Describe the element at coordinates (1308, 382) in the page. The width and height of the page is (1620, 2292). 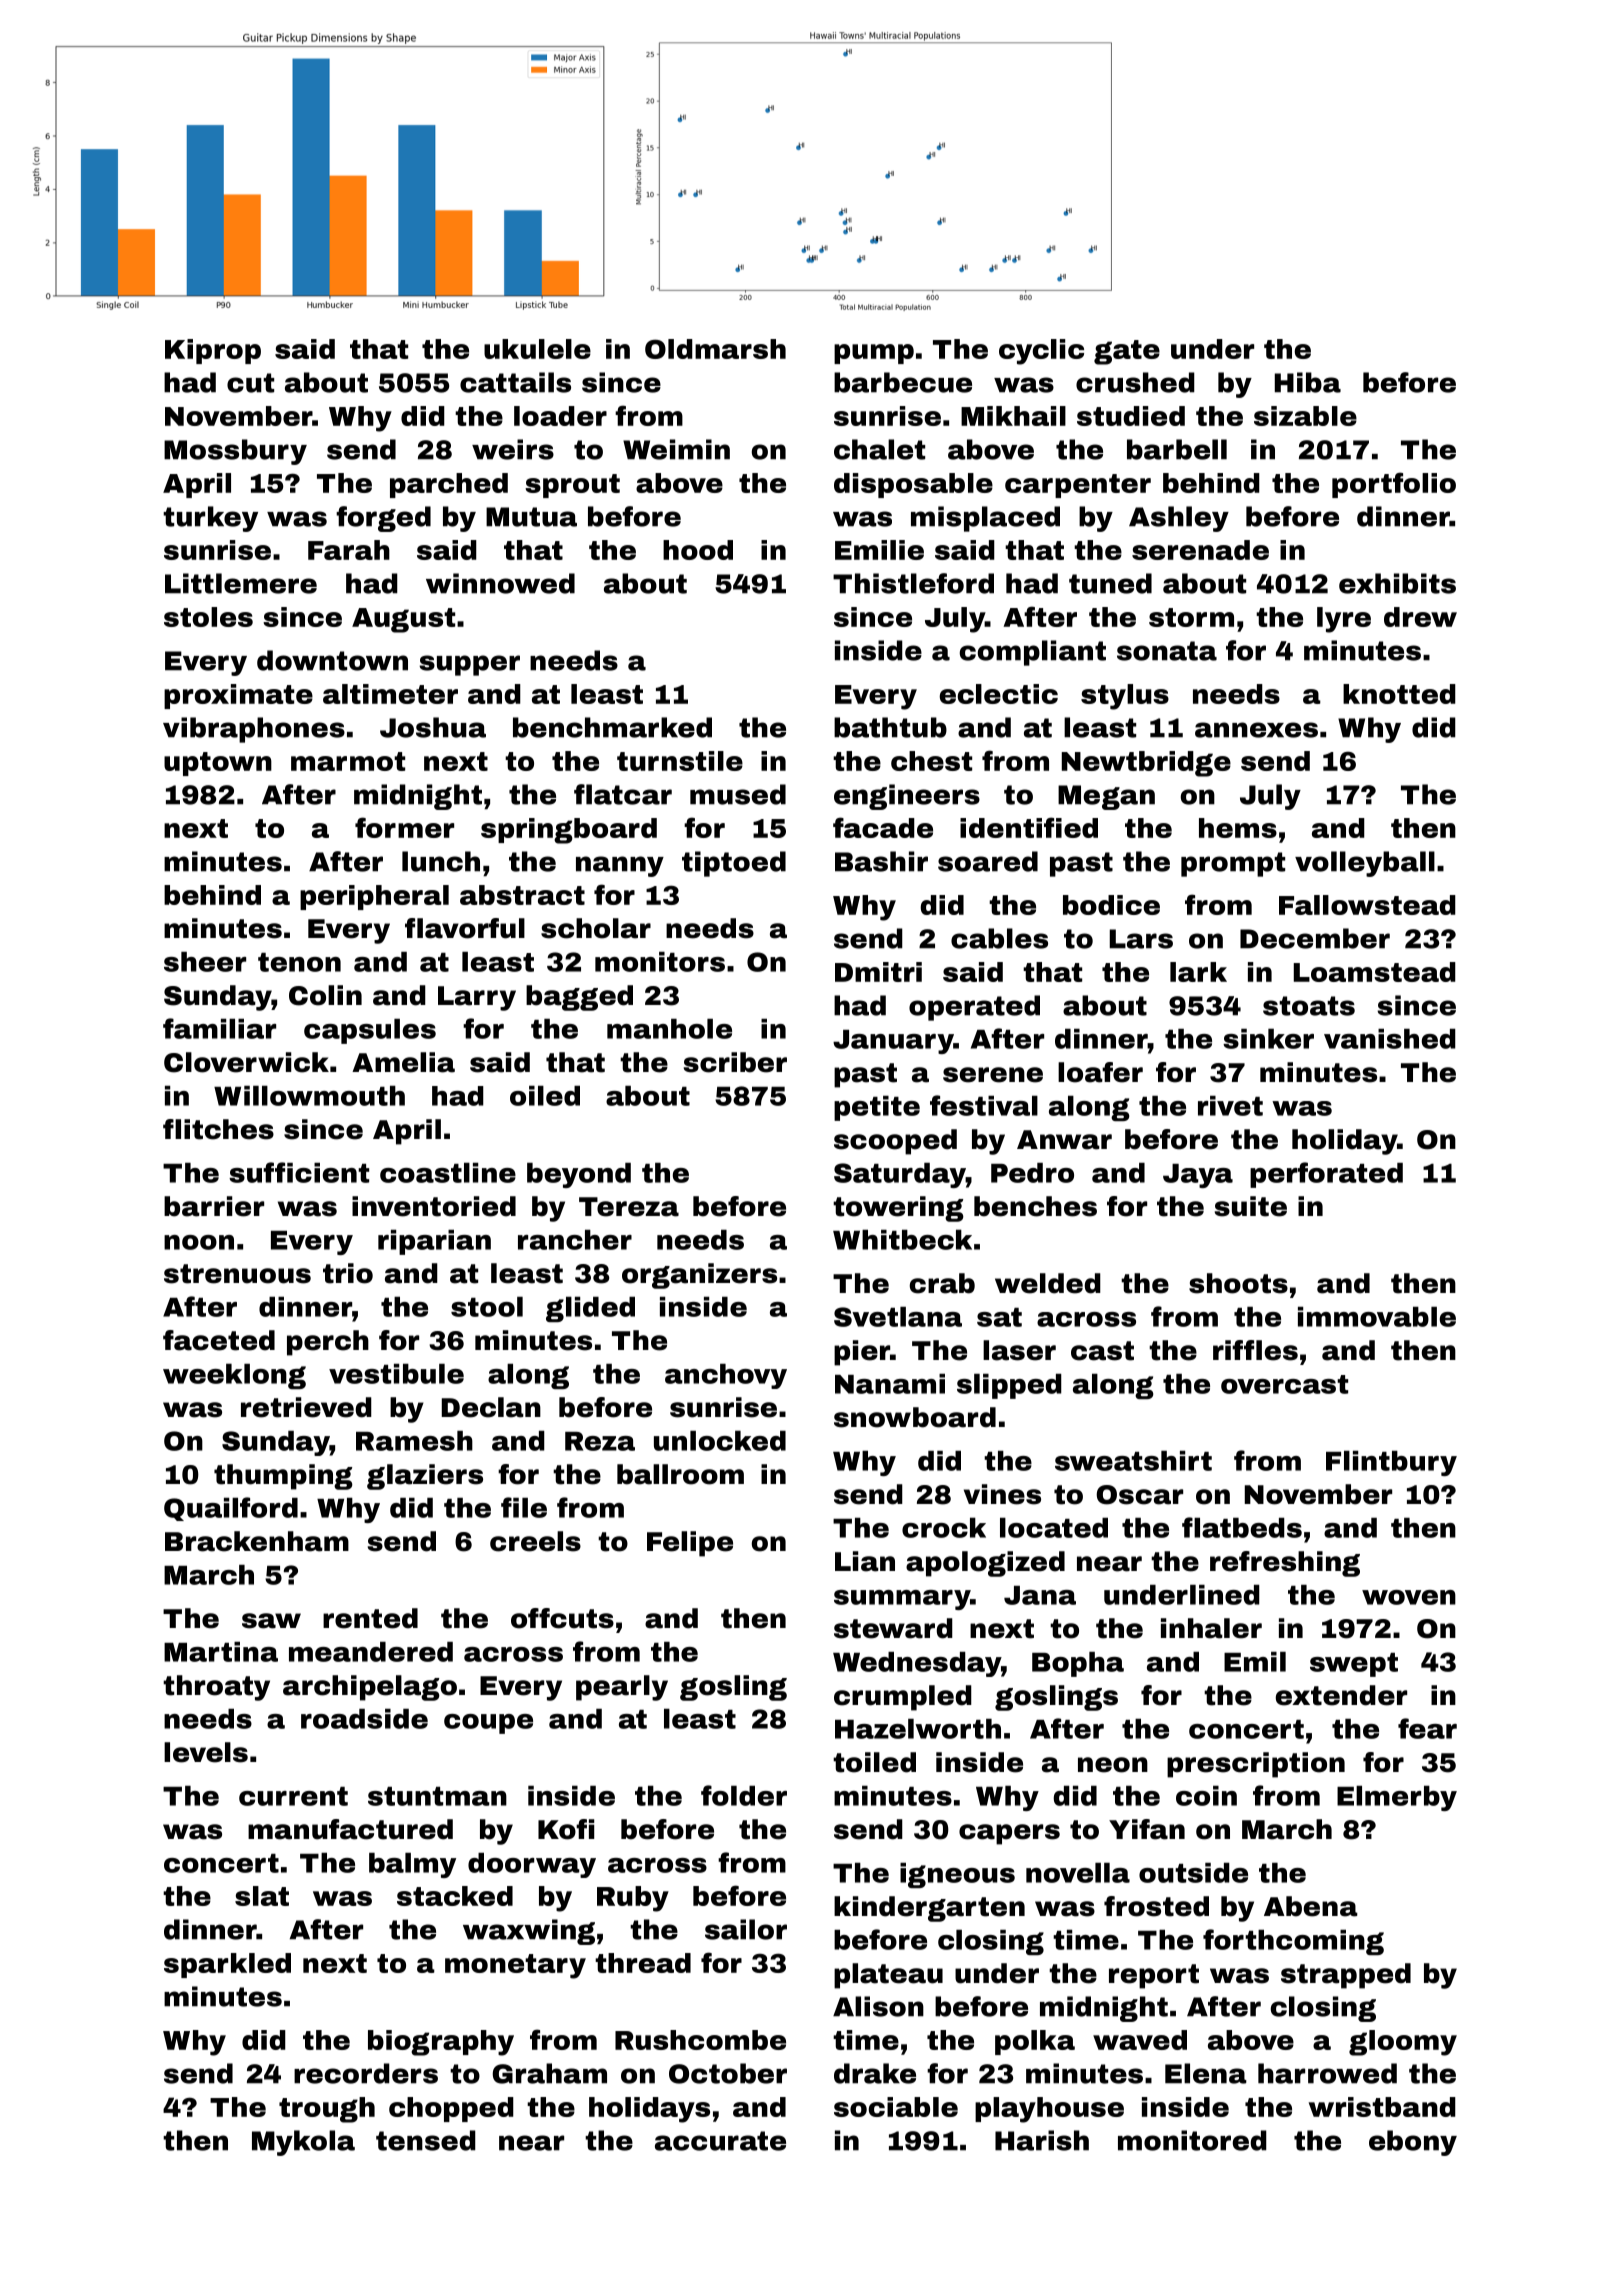
I see `Hiba` at that location.
